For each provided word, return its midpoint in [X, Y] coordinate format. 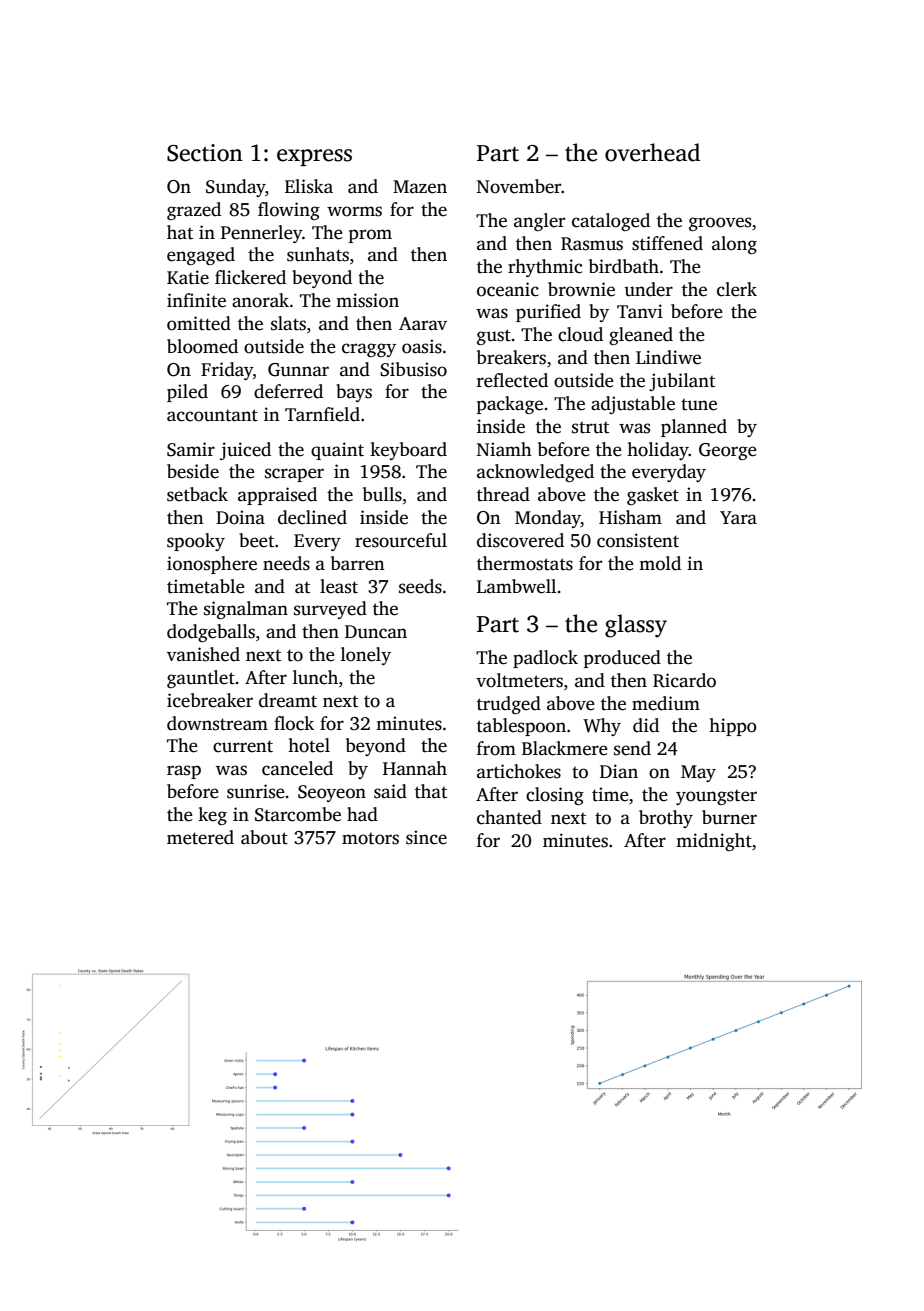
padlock [545, 659]
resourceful [401, 540]
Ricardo [684, 680]
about [264, 837]
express [314, 157]
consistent [638, 540]
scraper [294, 475]
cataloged [611, 222]
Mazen [420, 187]
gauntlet [201, 679]
